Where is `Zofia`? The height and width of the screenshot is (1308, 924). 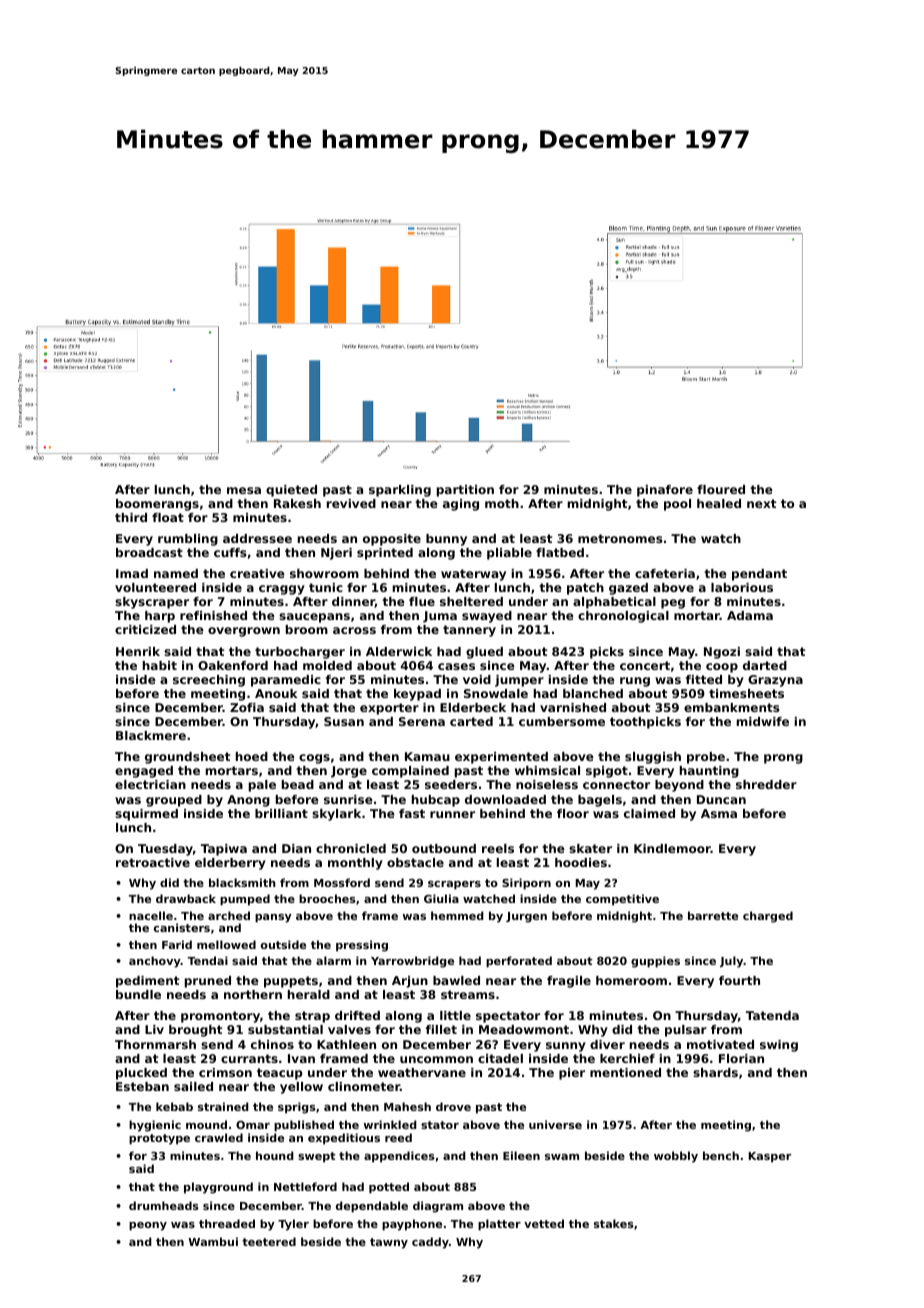
Zofia is located at coordinates (247, 707).
